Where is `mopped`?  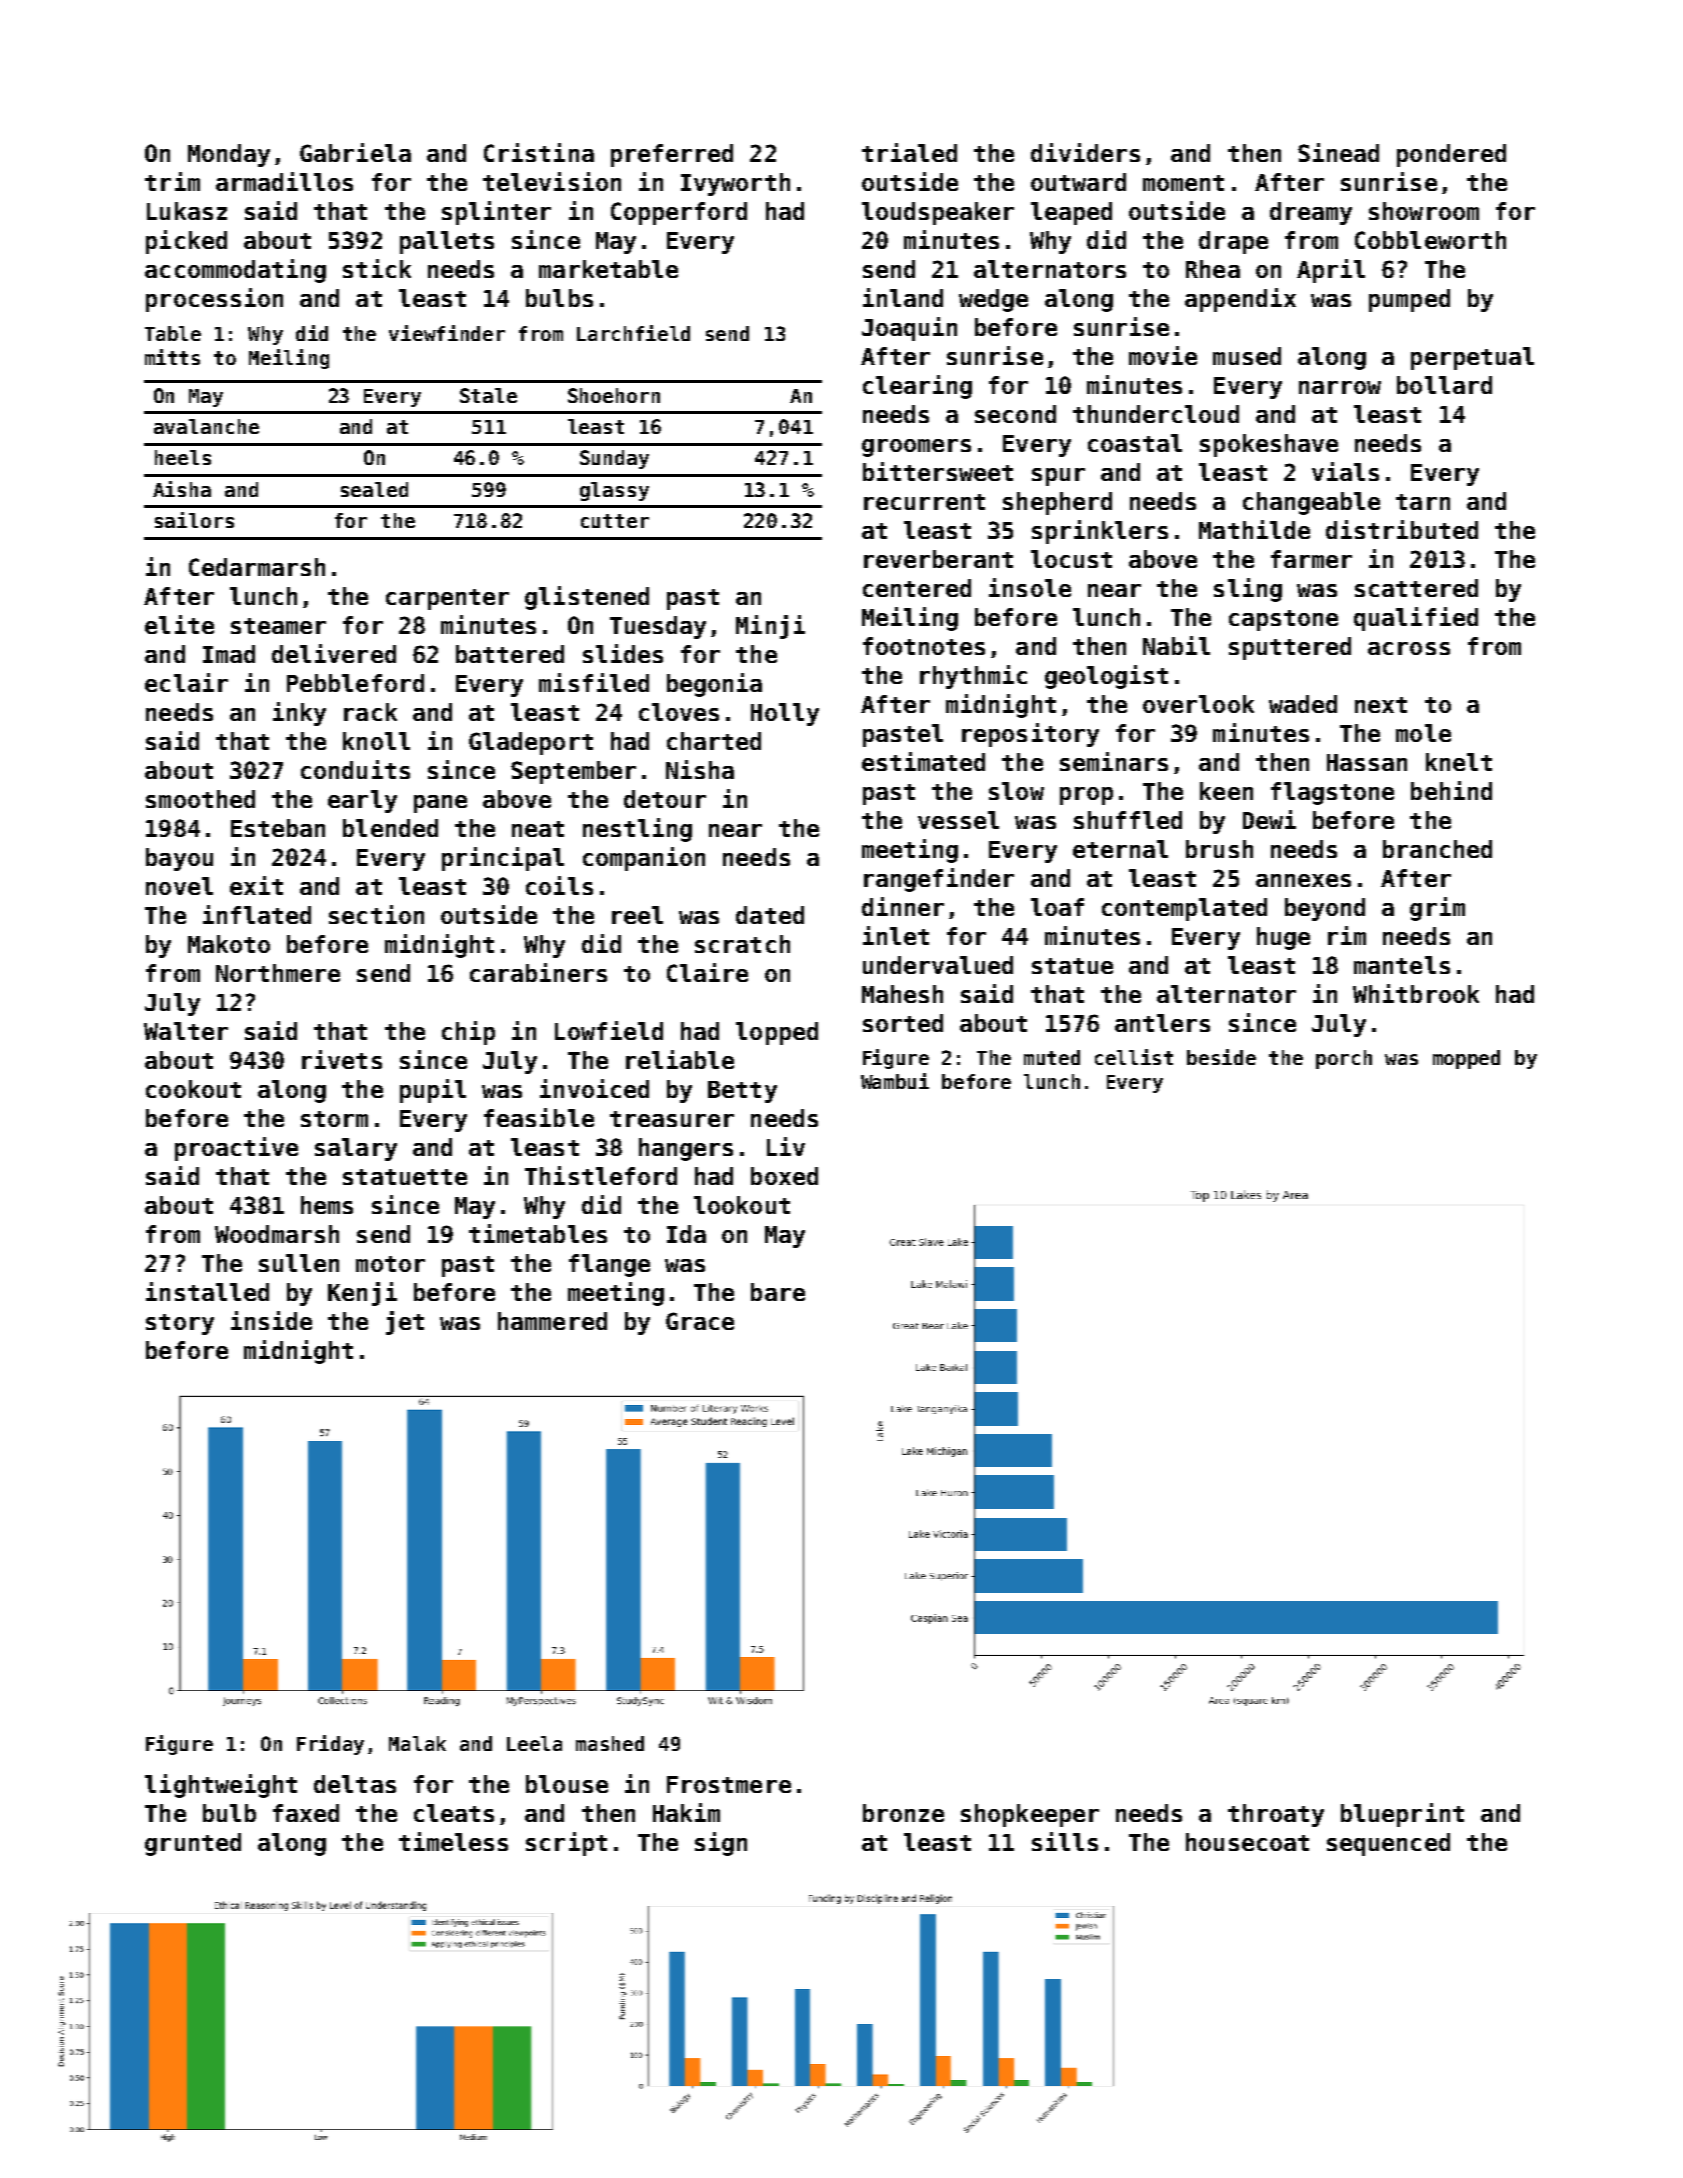 mopped is located at coordinates (1466, 1059).
